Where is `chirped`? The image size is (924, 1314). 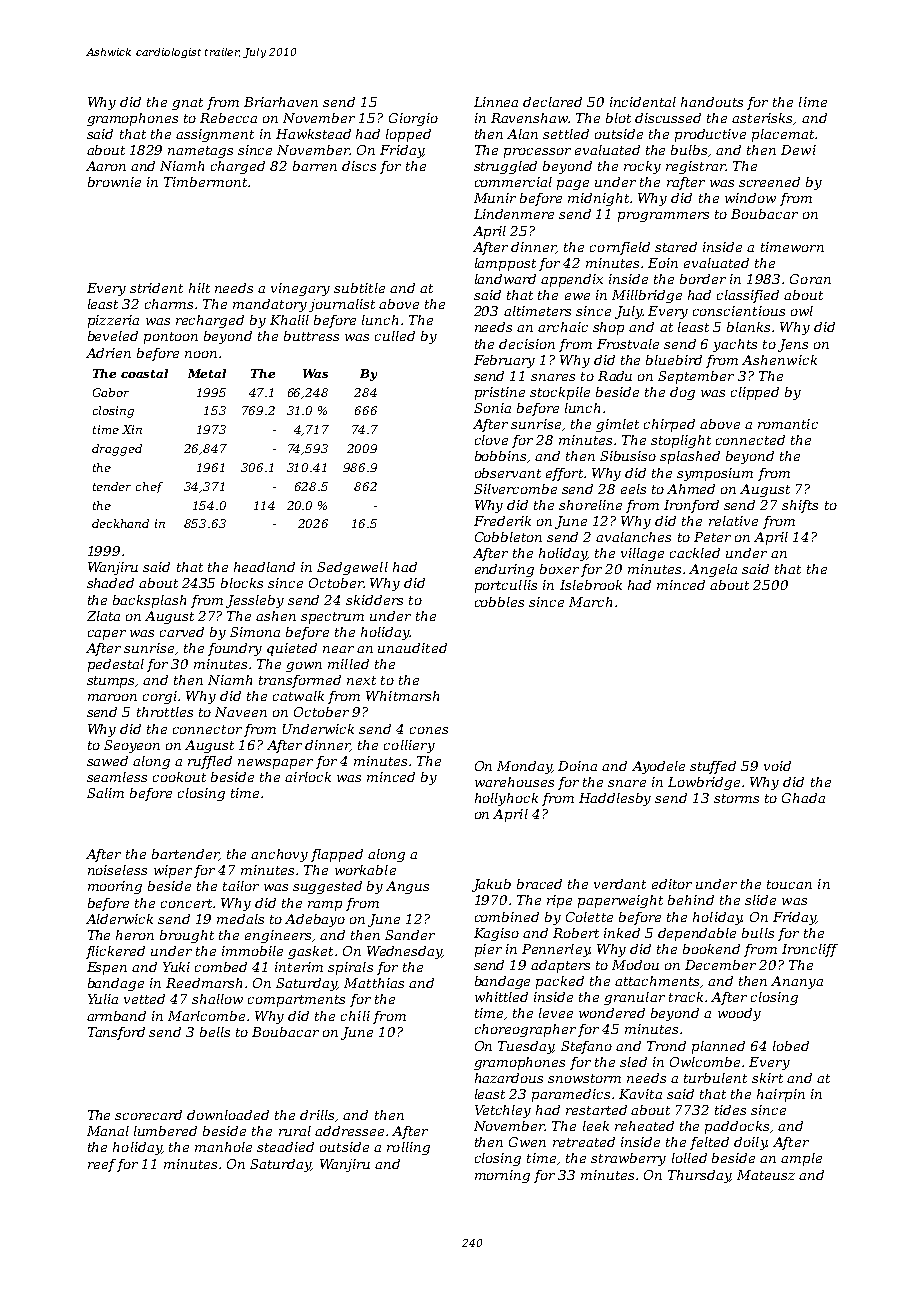 chirped is located at coordinates (669, 425).
